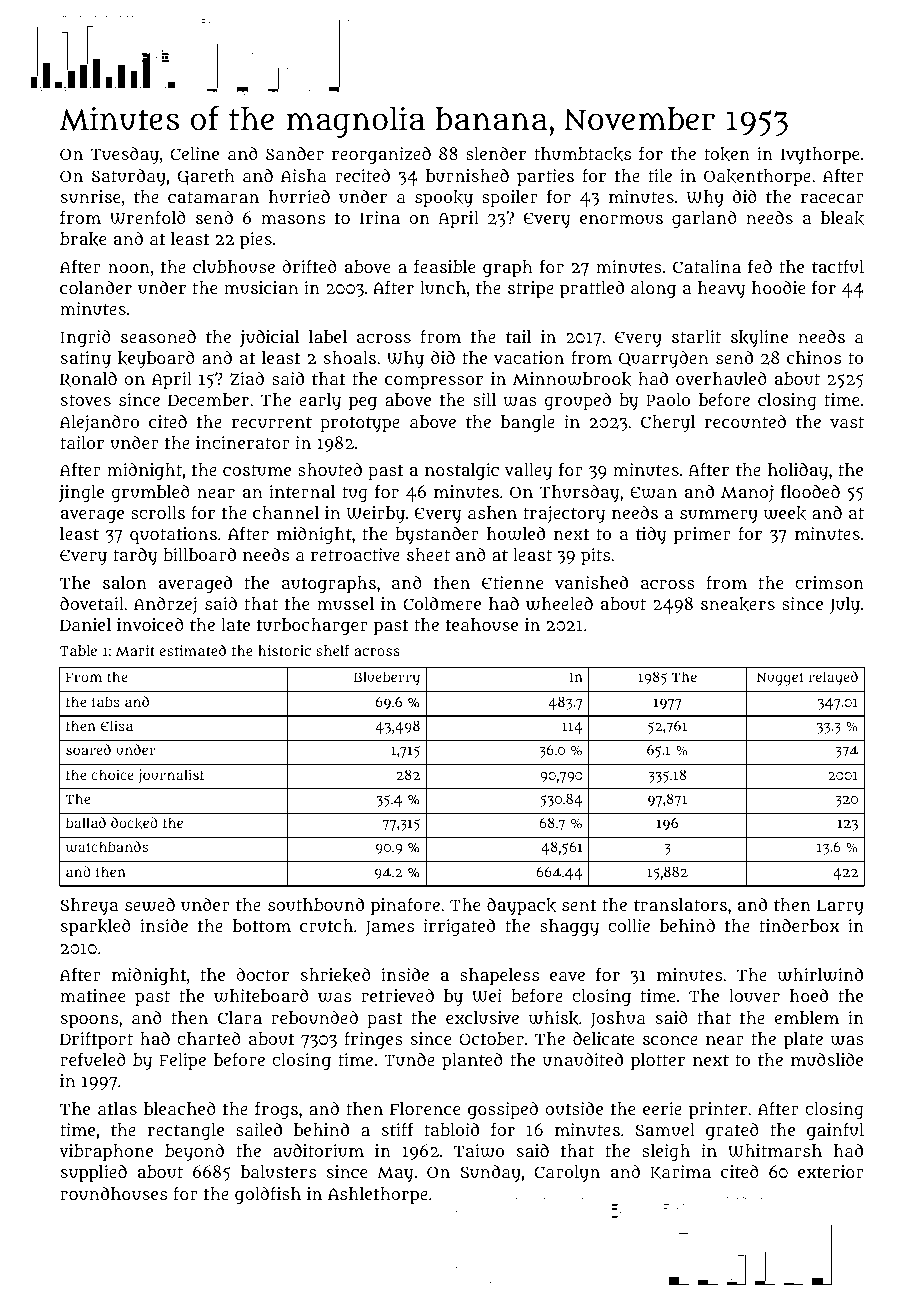  What do you see at coordinates (521, 906) in the screenshot?
I see `daypack` at bounding box center [521, 906].
